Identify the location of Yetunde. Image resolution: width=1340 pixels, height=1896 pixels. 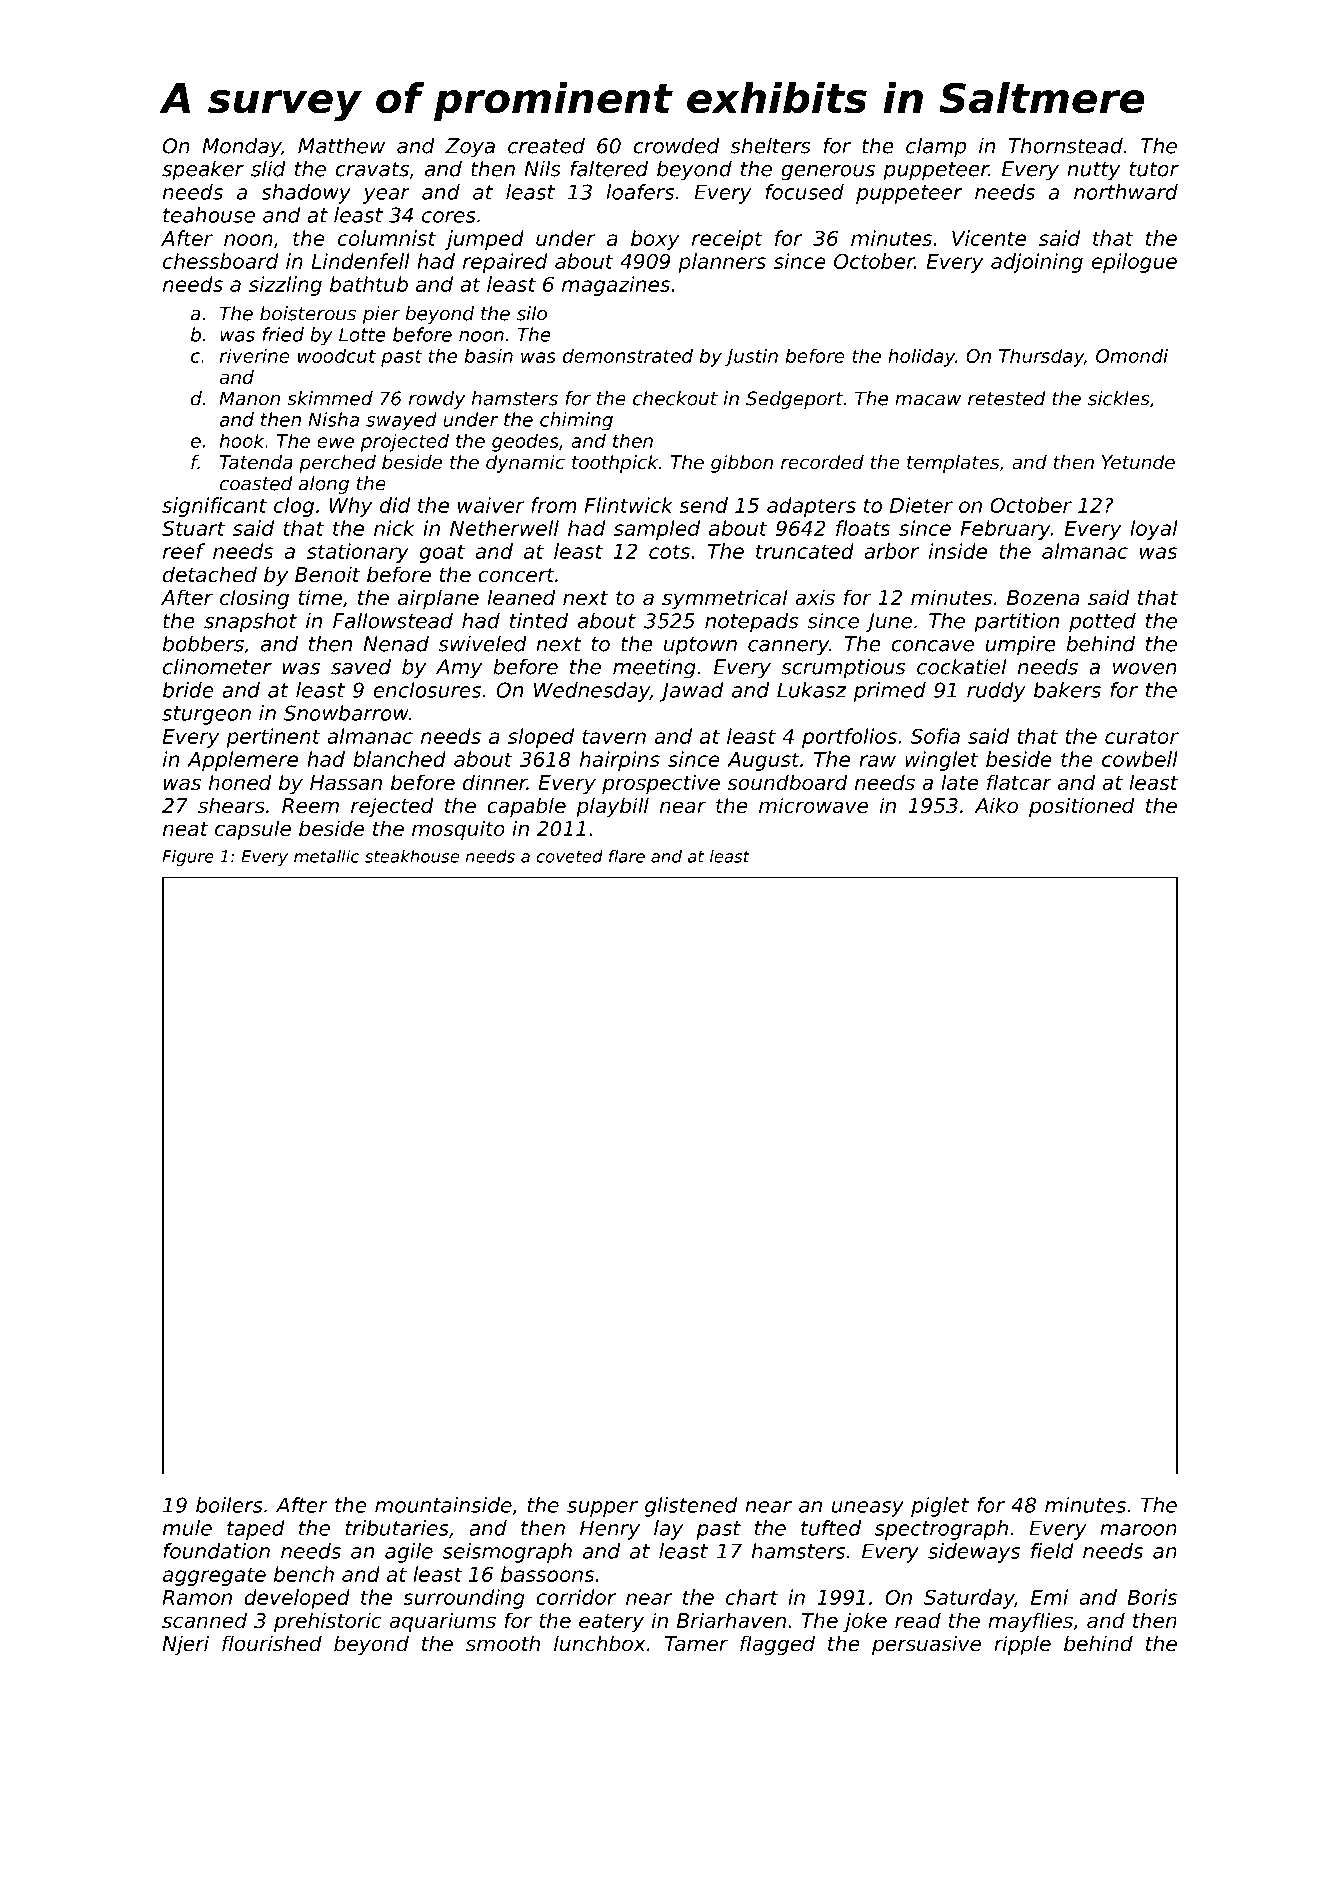
(1138, 462).
